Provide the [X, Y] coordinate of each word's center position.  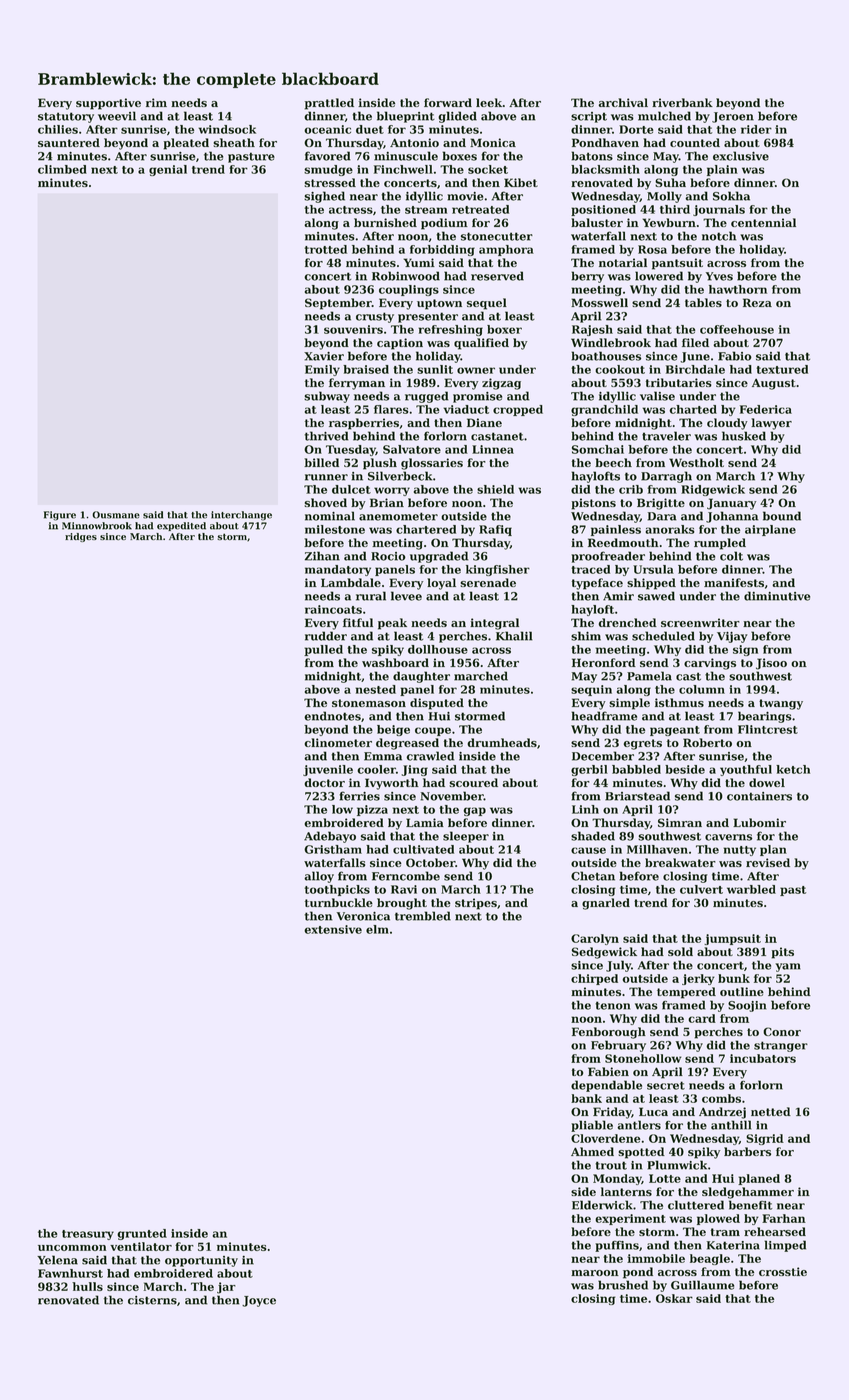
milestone [335, 529]
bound [782, 516]
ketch [793, 769]
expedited [181, 526]
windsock [227, 129]
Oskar [674, 1298]
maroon [595, 1273]
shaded [593, 836]
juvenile [328, 770]
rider [756, 129]
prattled [329, 104]
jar [226, 1288]
